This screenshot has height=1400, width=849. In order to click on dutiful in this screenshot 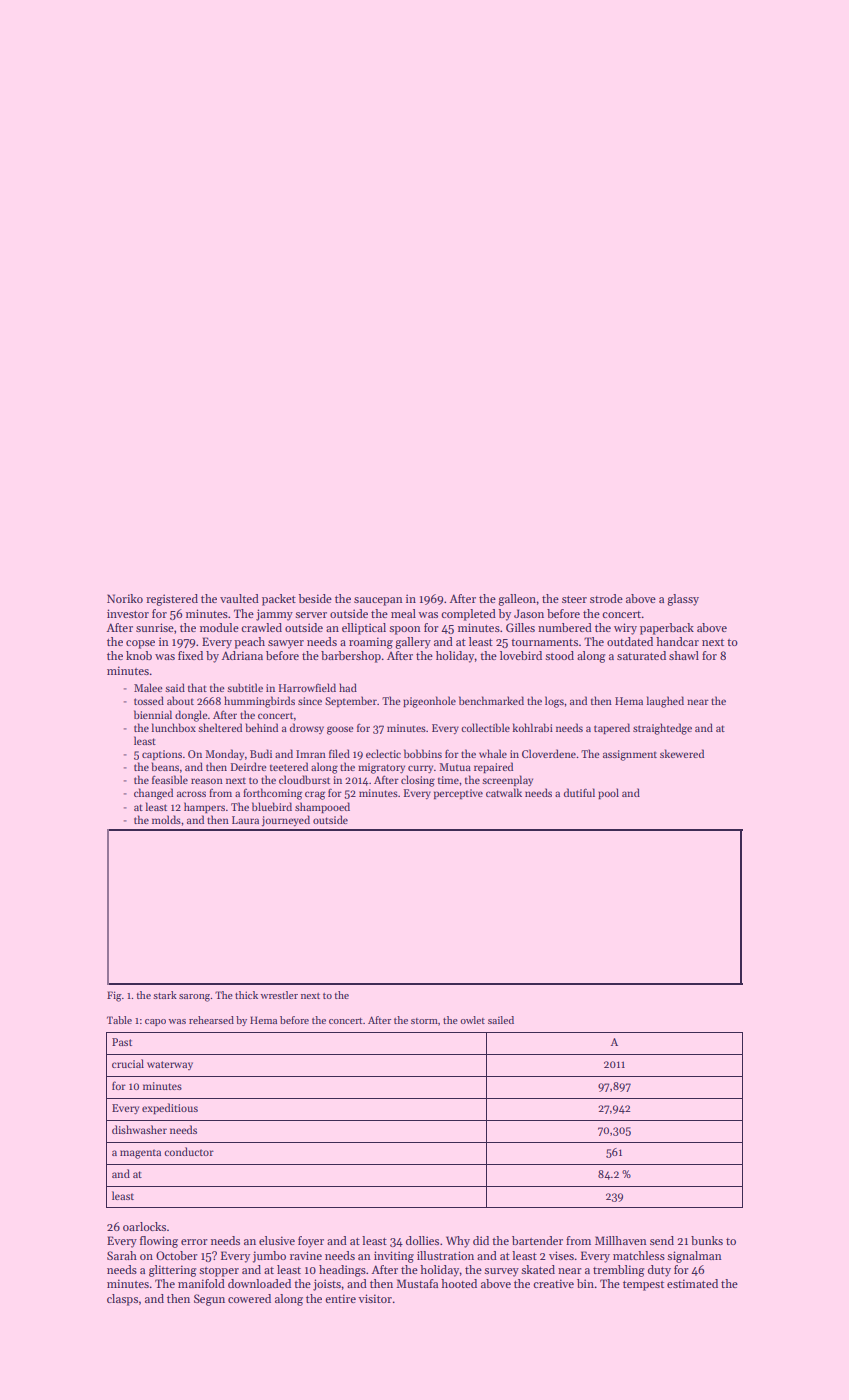, I will do `click(579, 792)`.
